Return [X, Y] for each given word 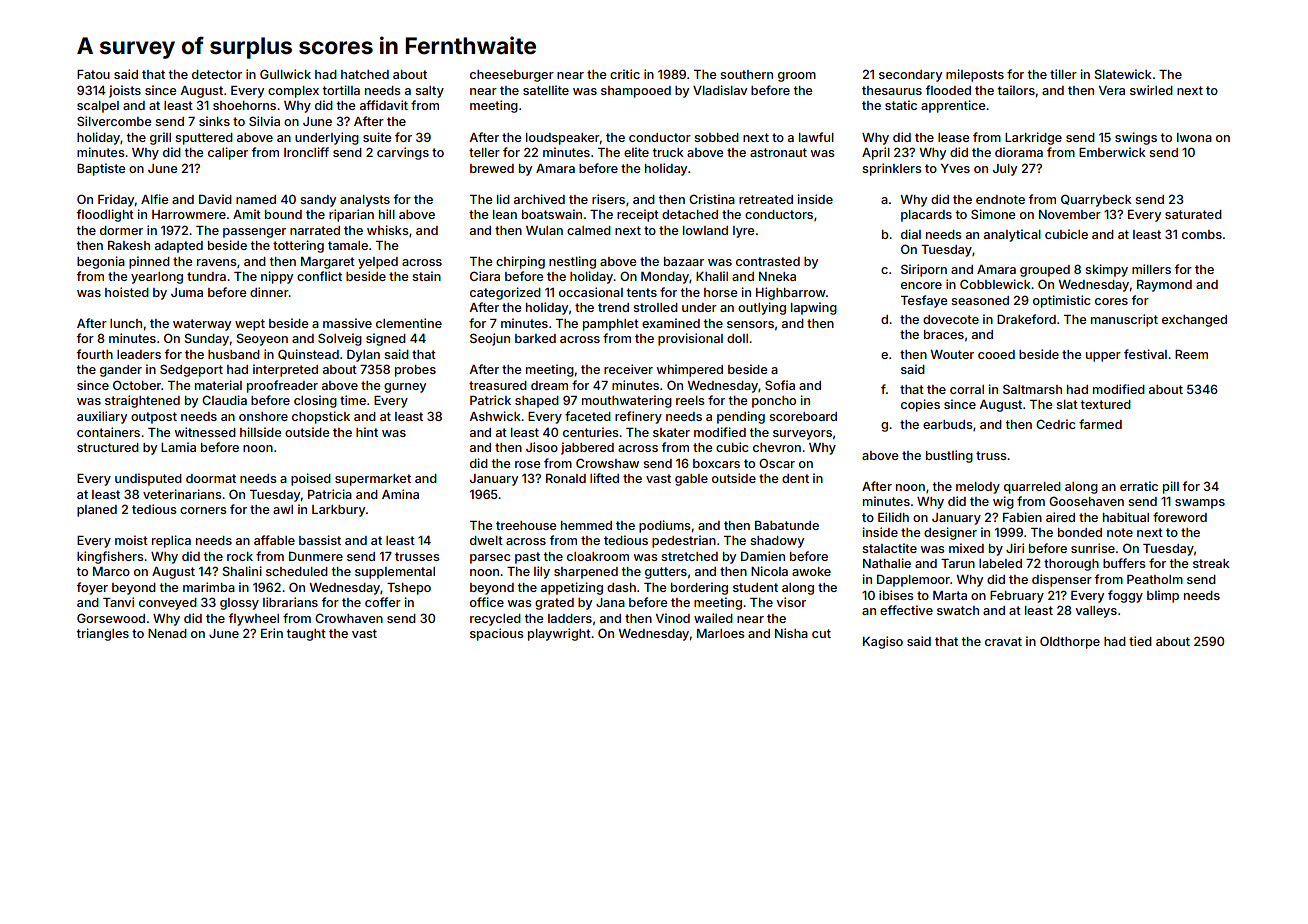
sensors [750, 324]
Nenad [167, 633]
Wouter [952, 354]
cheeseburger [512, 76]
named [256, 199]
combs [1202, 234]
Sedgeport [191, 370]
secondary [910, 76]
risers [608, 199]
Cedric [1056, 424]
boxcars [716, 463]
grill [160, 138]
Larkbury [338, 511]
